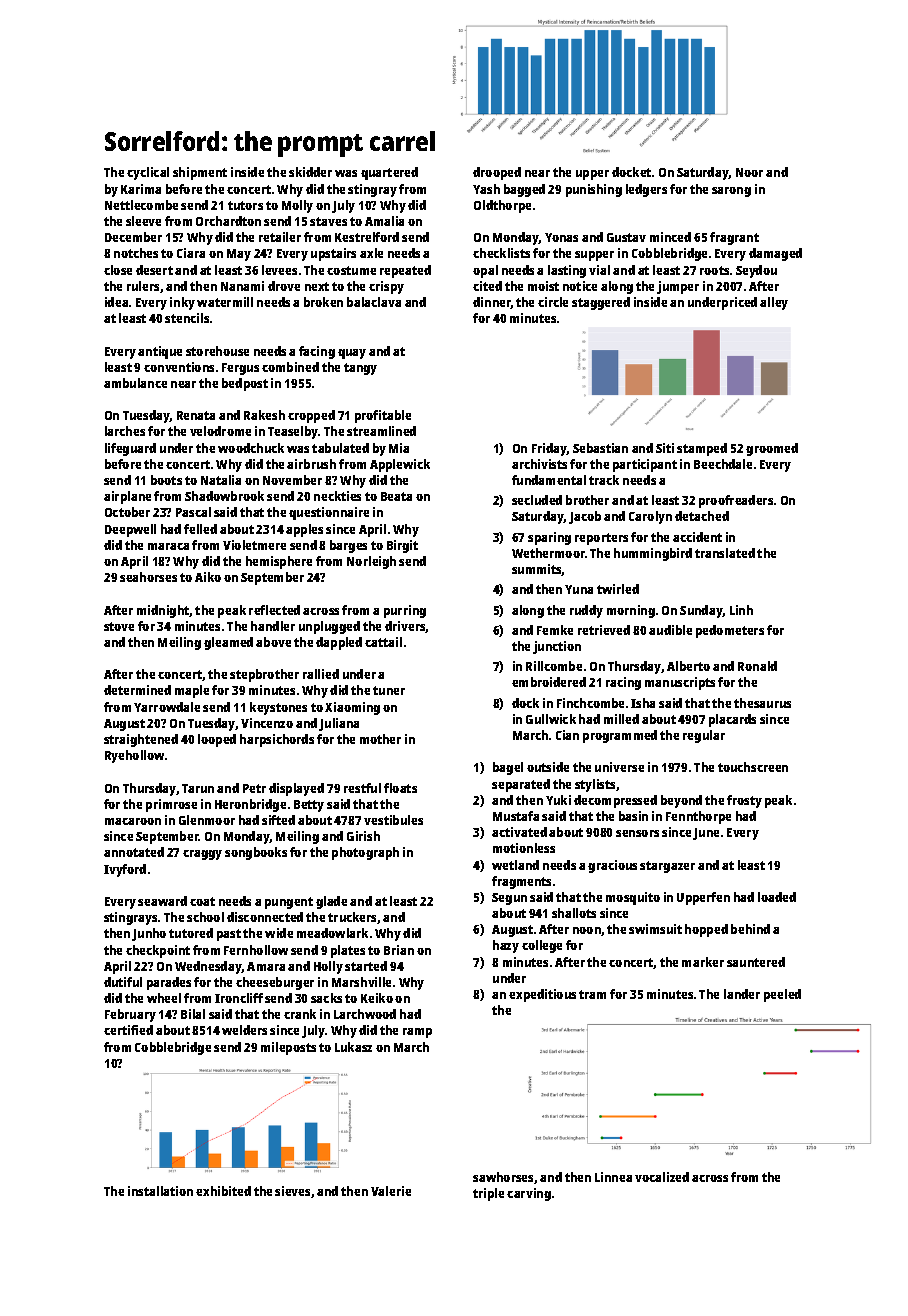  Describe the element at coordinates (749, 172) in the screenshot. I see `Noor` at that location.
